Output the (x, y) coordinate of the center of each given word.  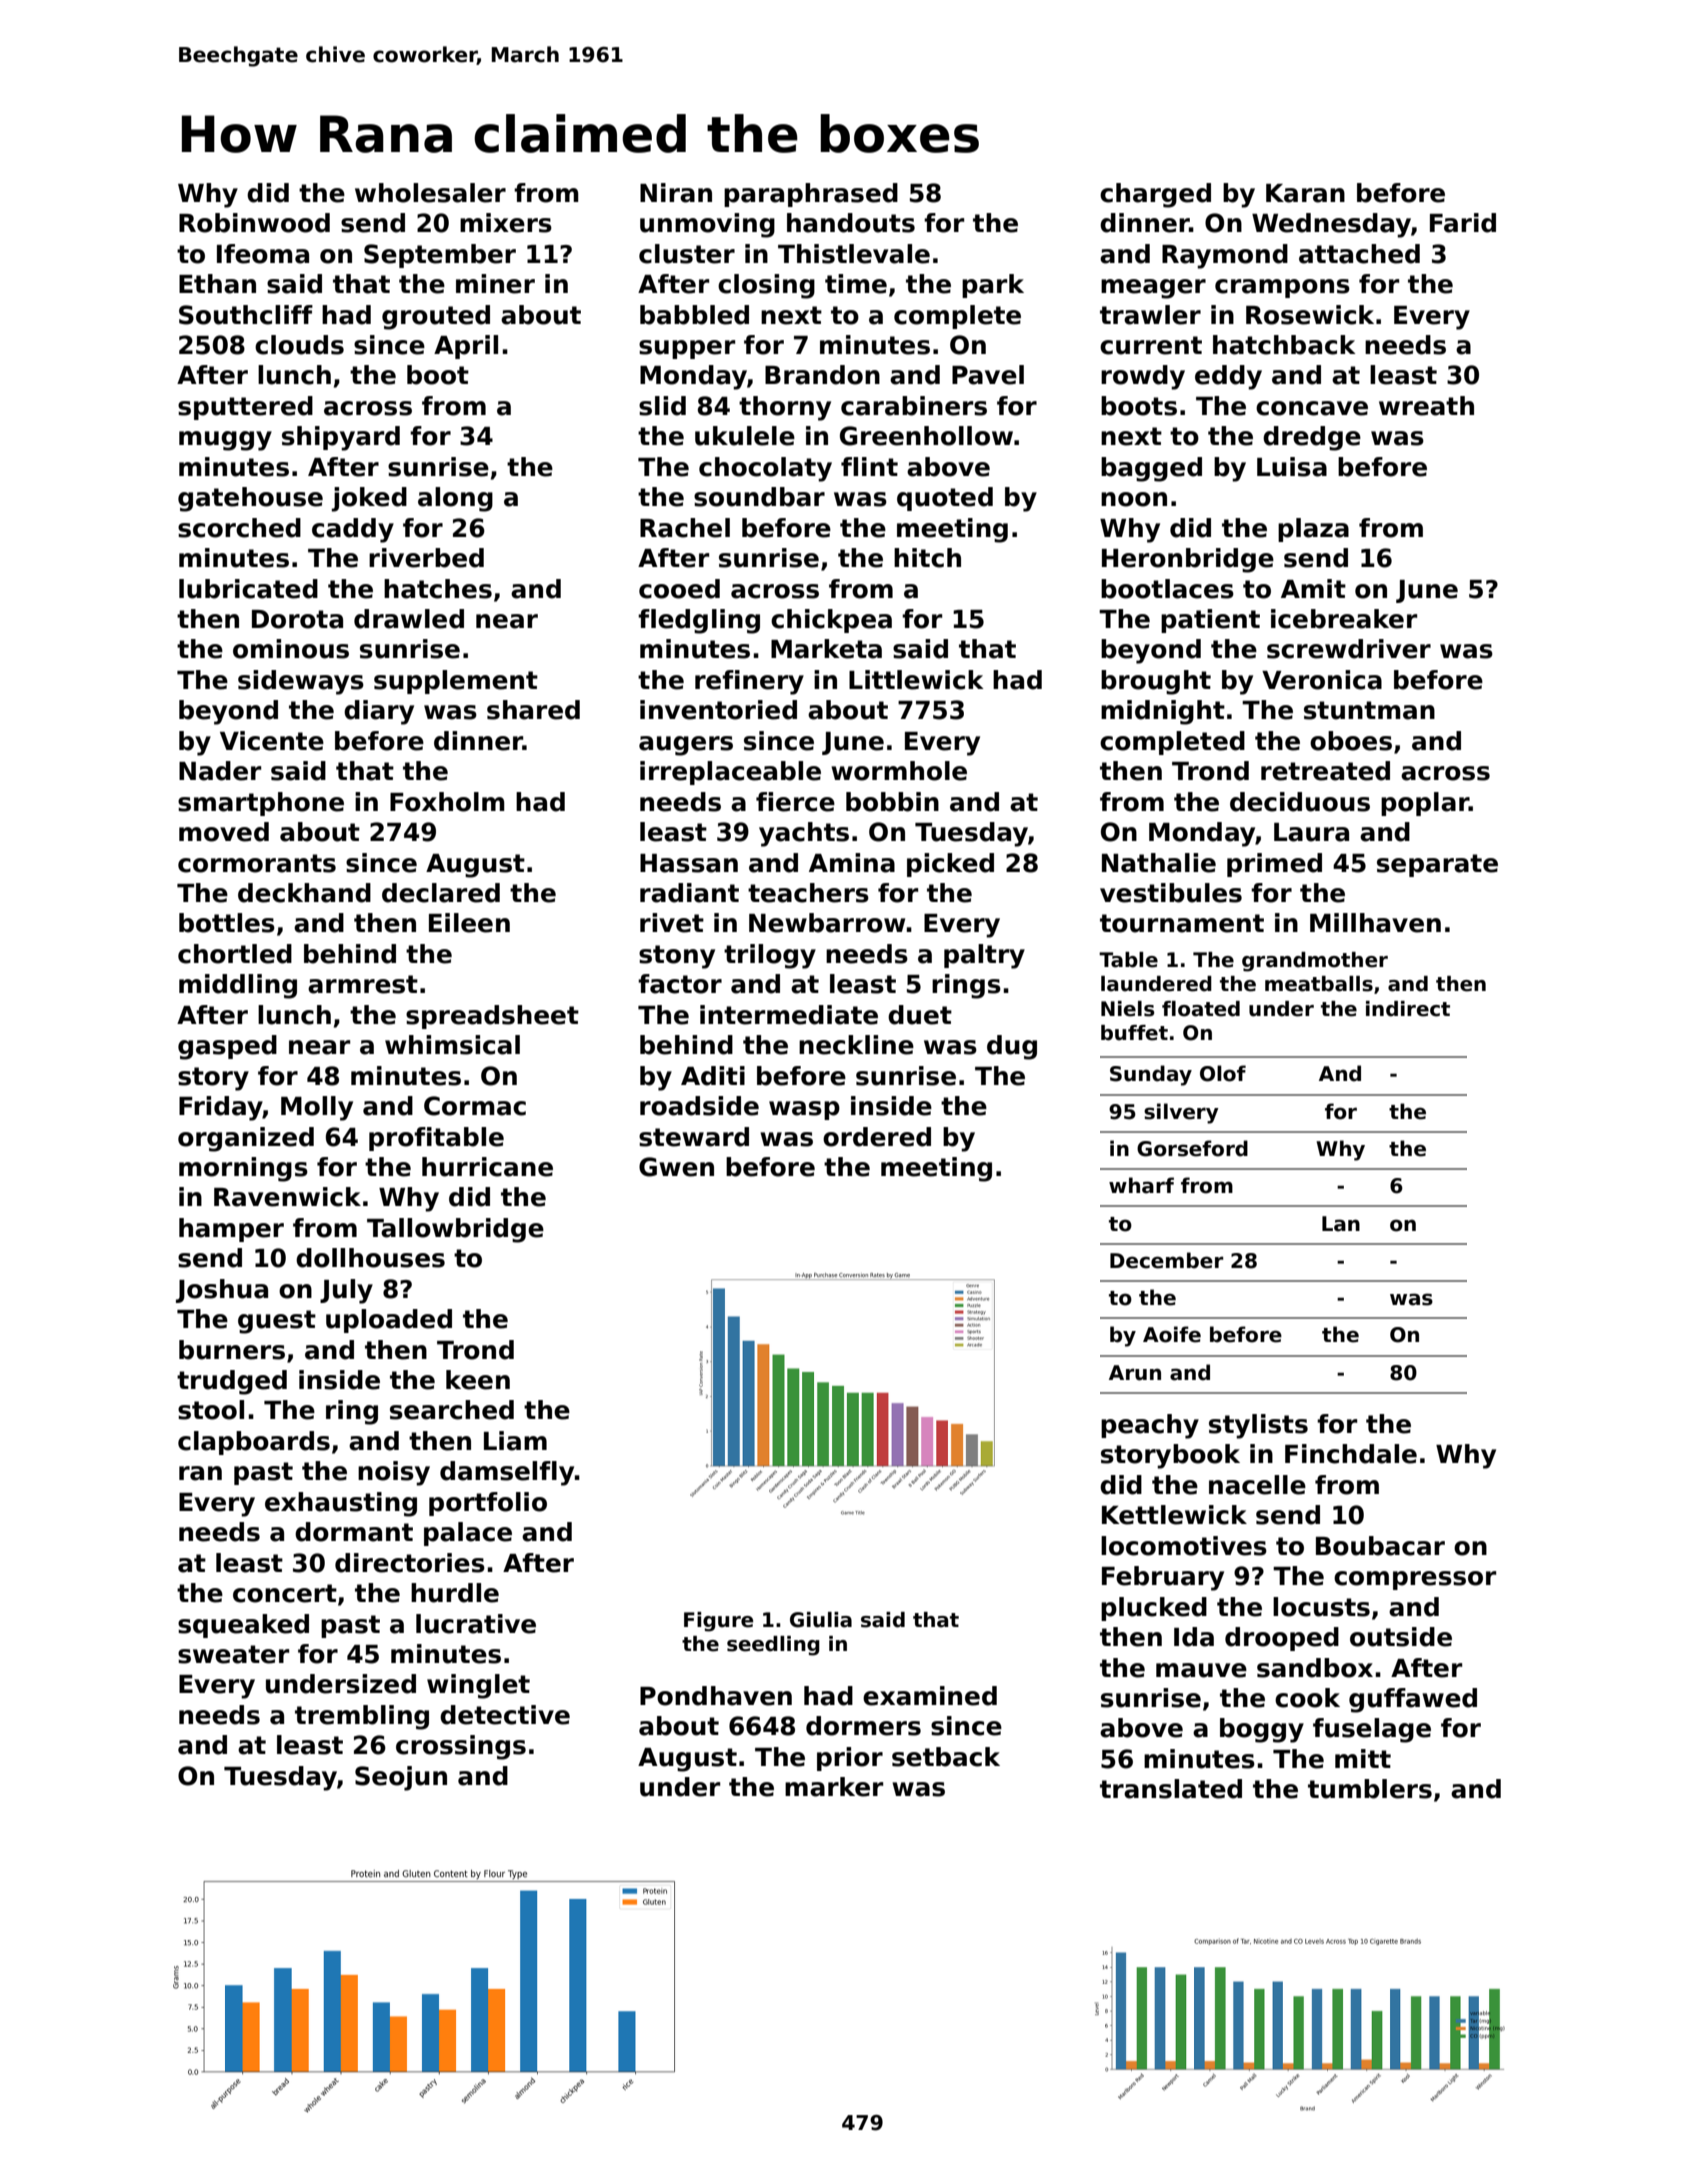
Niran (676, 193)
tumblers (1370, 1789)
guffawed (1413, 1700)
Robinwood (254, 223)
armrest (363, 984)
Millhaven (1375, 923)
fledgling (699, 621)
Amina (852, 863)
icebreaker (1344, 619)
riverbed (426, 558)
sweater (233, 1654)
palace (468, 1534)
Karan (1305, 193)
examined (930, 1696)
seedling (773, 1646)
